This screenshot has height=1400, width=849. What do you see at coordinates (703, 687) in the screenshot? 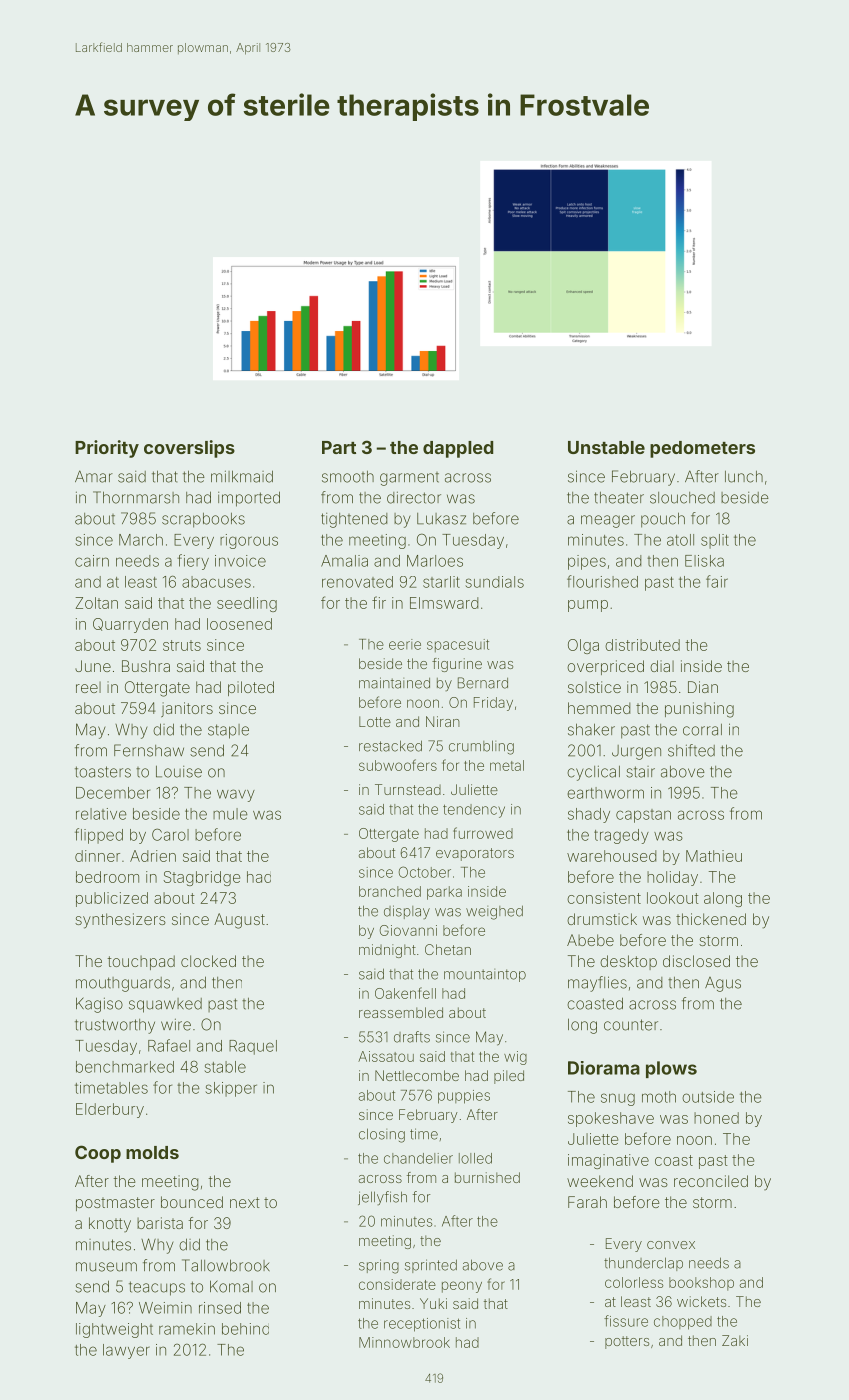
I see `Dian` at bounding box center [703, 687].
